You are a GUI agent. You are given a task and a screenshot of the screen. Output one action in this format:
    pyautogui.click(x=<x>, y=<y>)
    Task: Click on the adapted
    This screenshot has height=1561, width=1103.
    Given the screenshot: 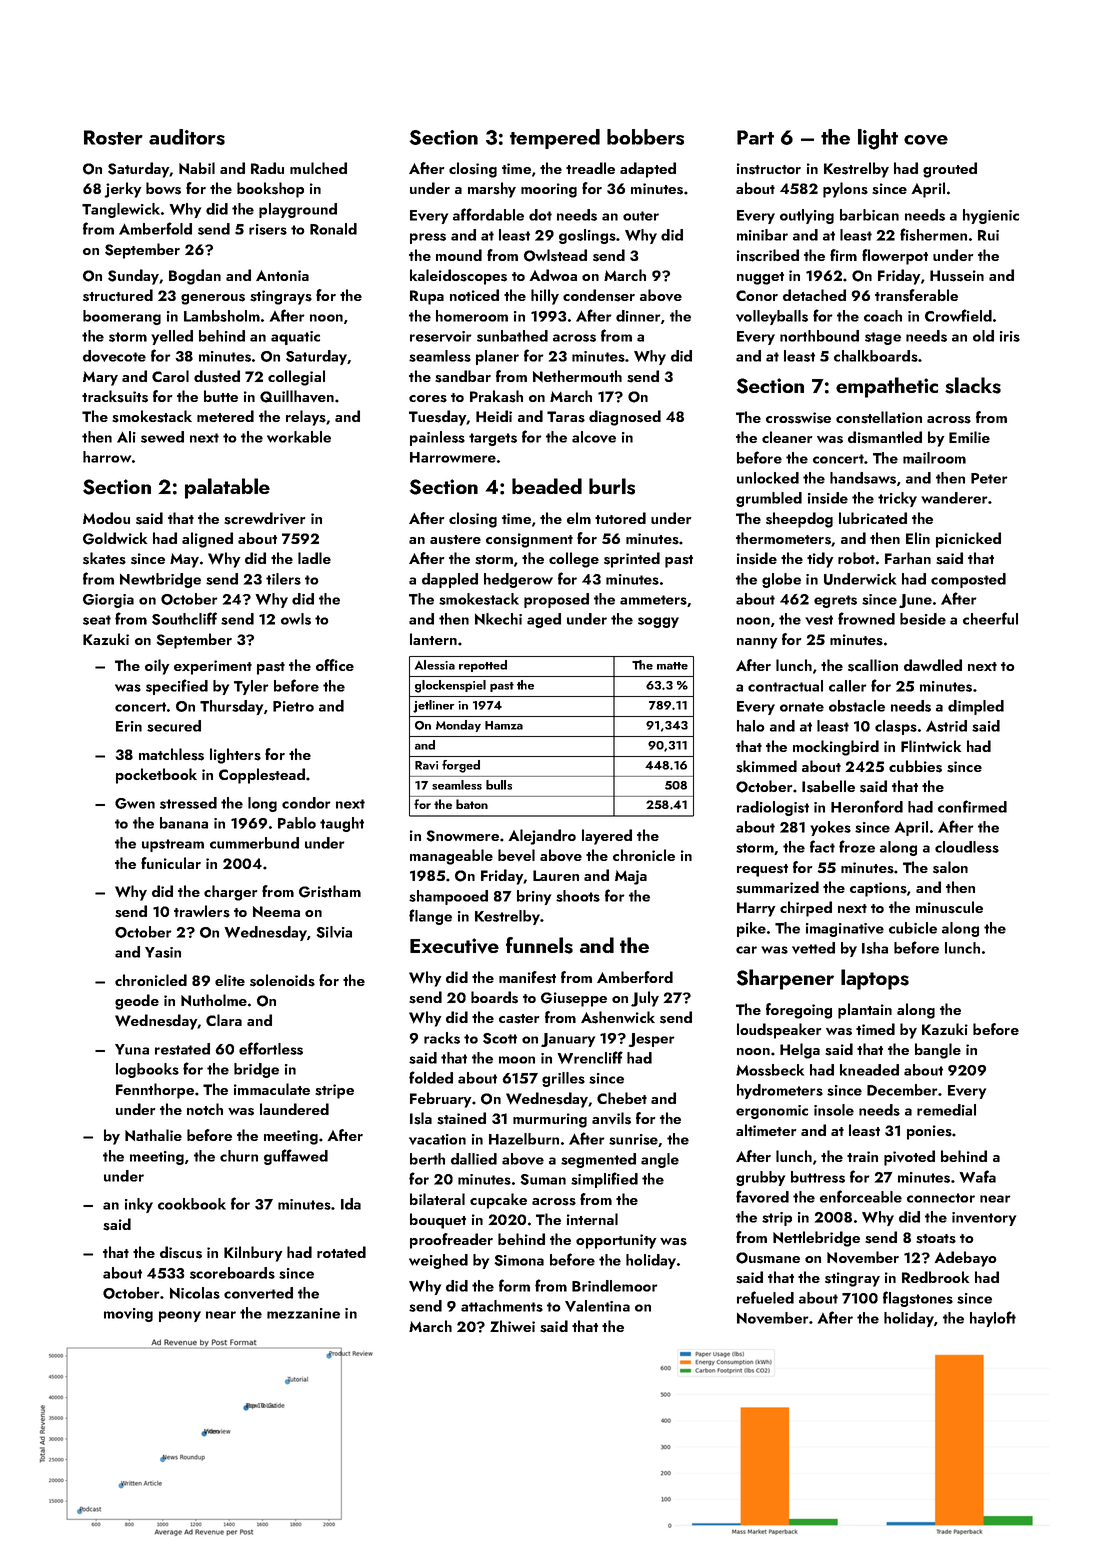 What is the action you would take?
    pyautogui.click(x=648, y=170)
